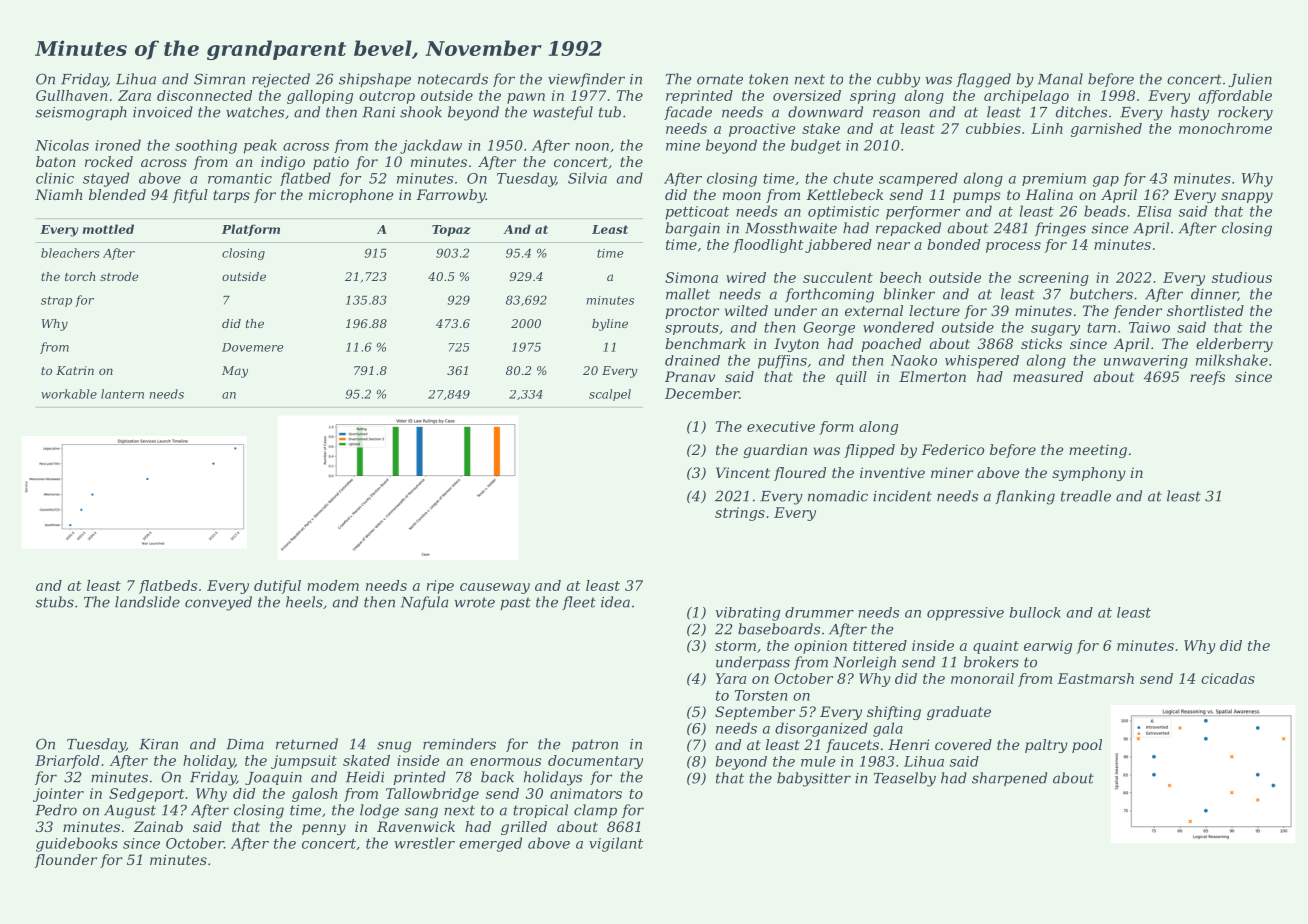  I want to click on vigilant, so click(616, 844).
